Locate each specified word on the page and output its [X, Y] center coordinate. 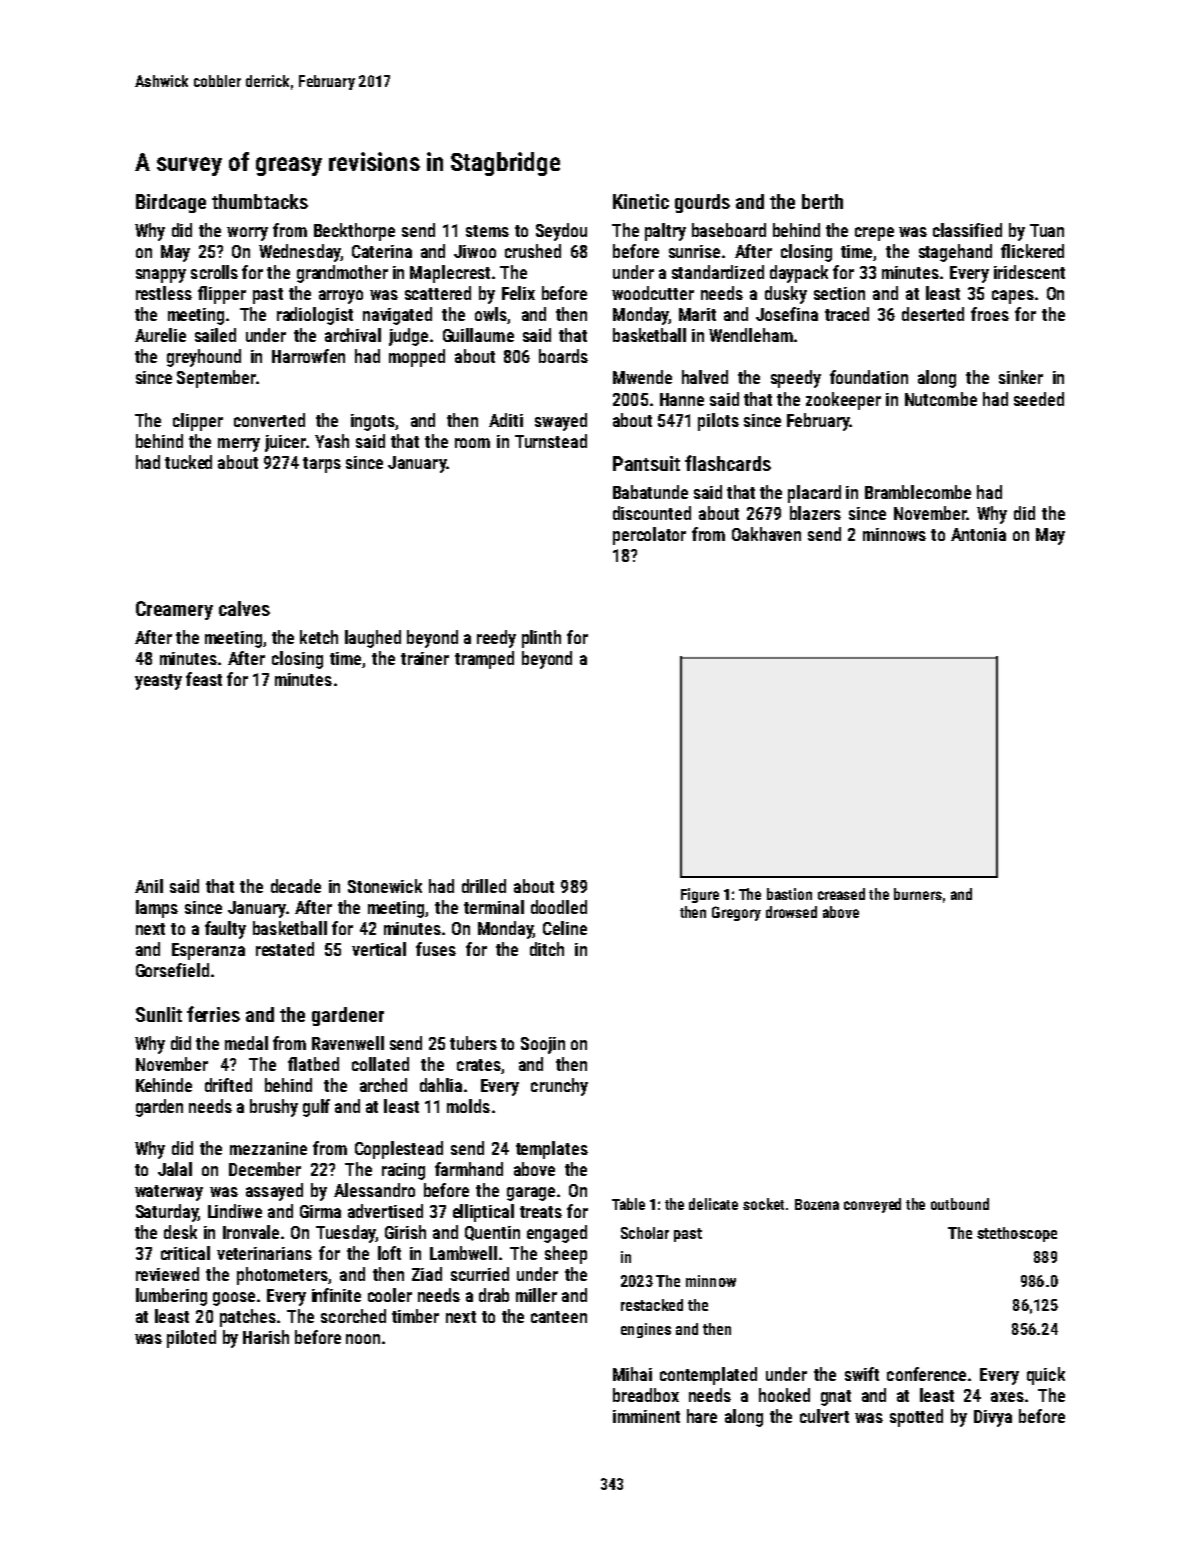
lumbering [171, 1297]
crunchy [559, 1087]
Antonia [978, 534]
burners [918, 894]
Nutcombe [941, 399]
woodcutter [653, 293]
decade [296, 886]
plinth [541, 639]
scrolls [214, 272]
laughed [373, 639]
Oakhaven [766, 534]
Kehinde [164, 1085]
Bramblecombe [918, 492]
